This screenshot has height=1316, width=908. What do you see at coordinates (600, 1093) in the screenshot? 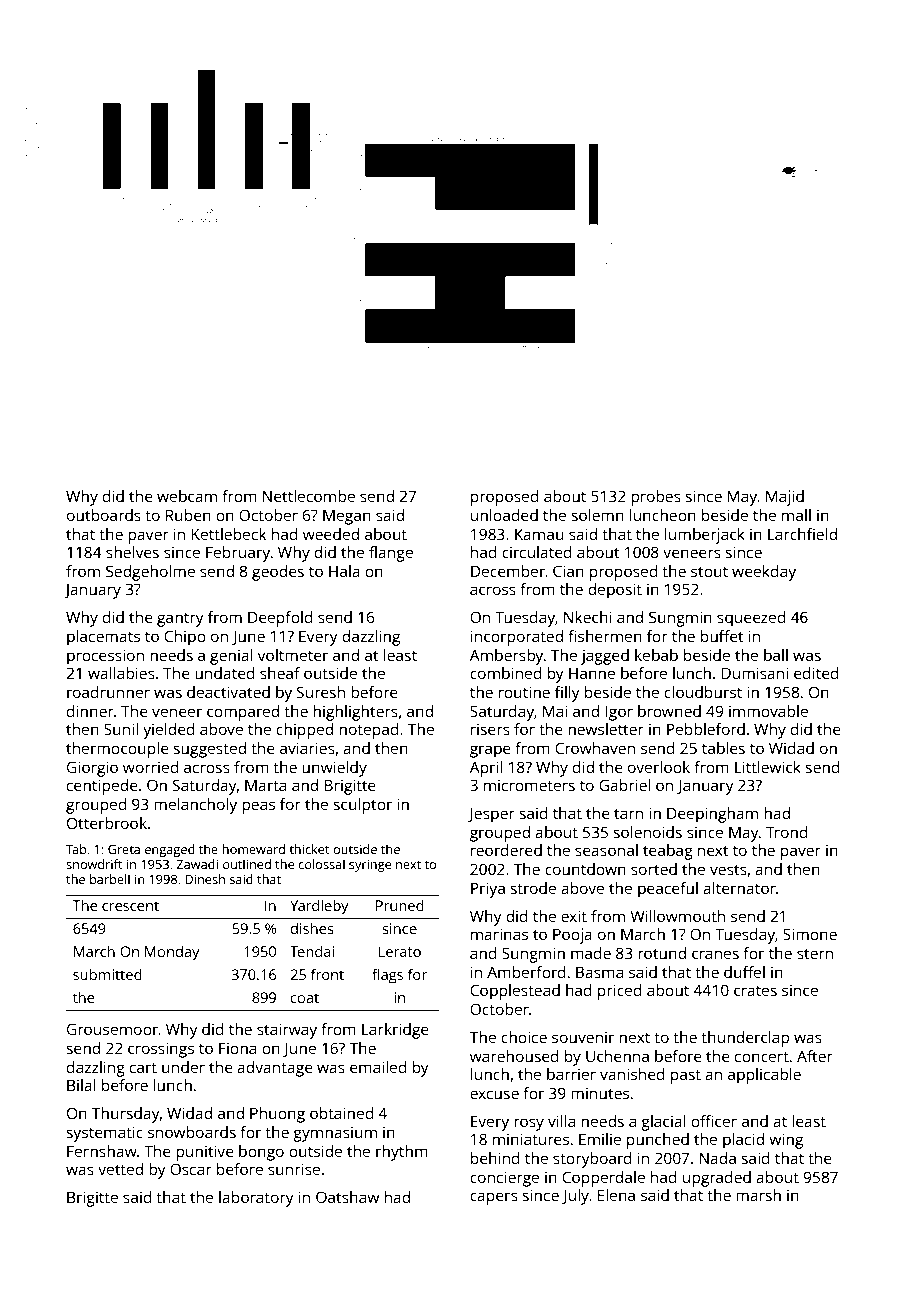
I see `minutes` at bounding box center [600, 1093].
